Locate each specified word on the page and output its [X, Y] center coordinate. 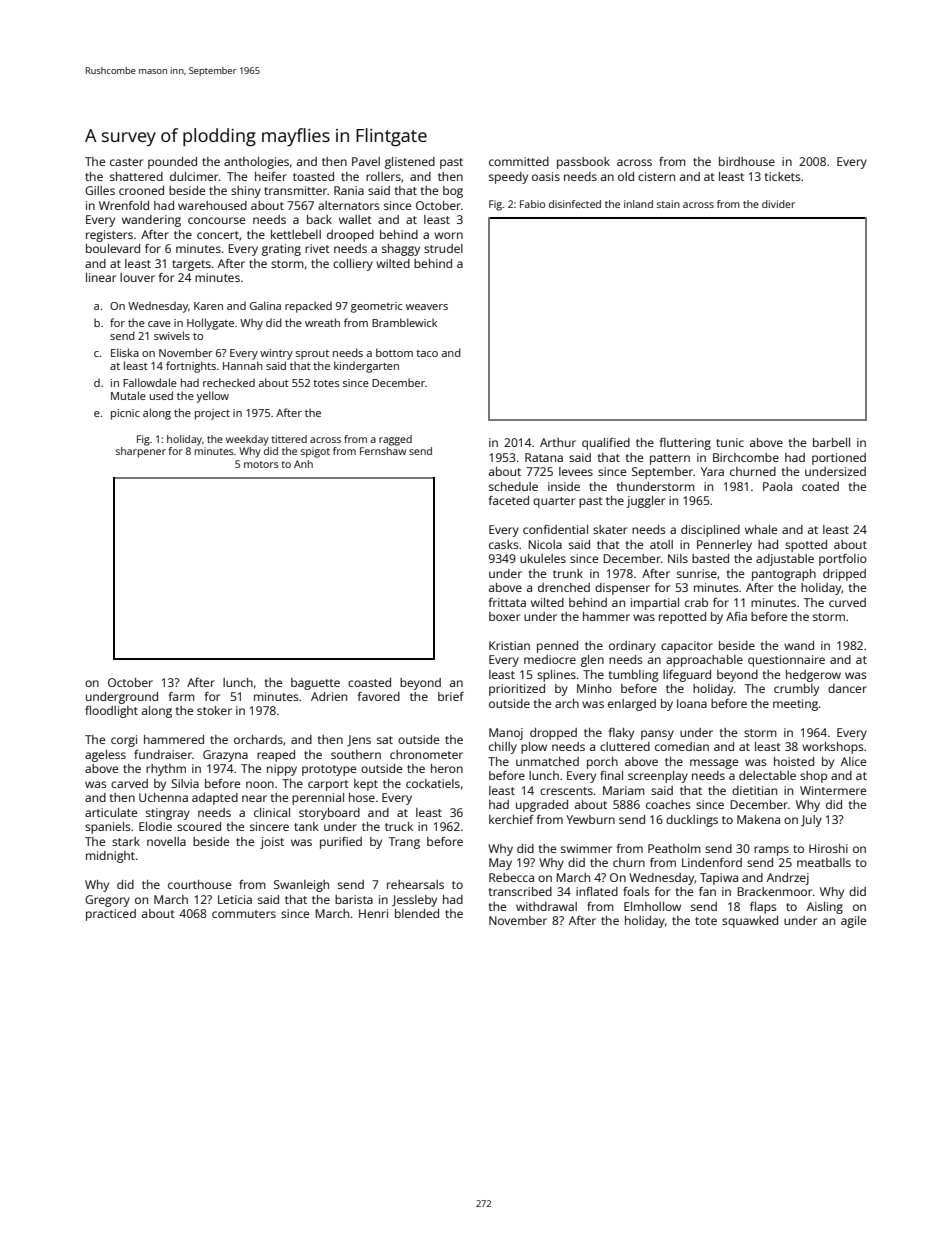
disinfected [575, 204]
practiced [111, 915]
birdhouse [747, 161]
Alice [853, 761]
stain [668, 204]
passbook [583, 163]
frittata [507, 602]
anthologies [256, 163]
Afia [736, 616]
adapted [215, 799]
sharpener [141, 452]
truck [399, 826]
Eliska [125, 352]
